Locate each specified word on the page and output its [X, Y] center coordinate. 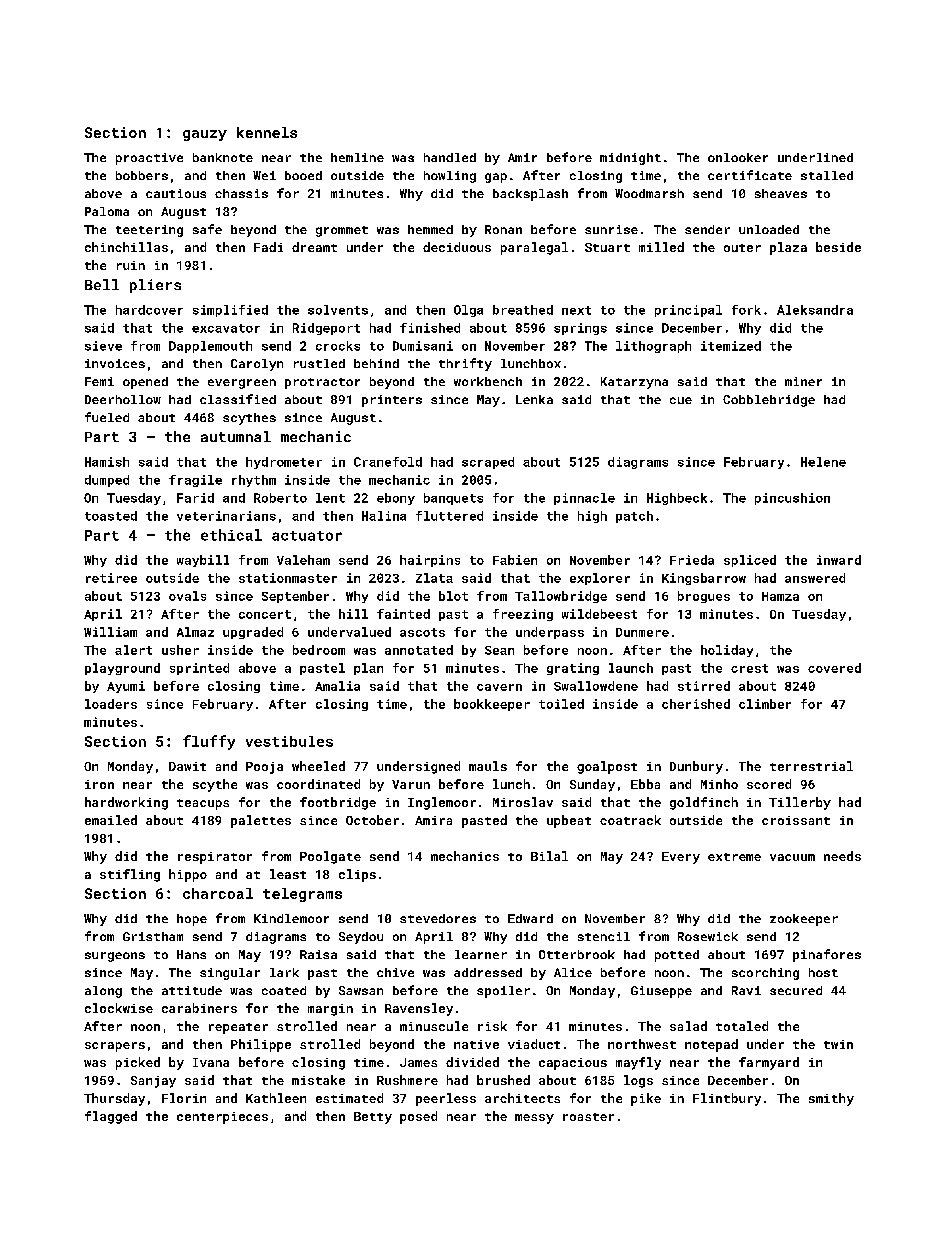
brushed [503, 1080]
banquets [453, 499]
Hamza [780, 596]
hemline [357, 157]
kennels [267, 132]
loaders [111, 704]
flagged [111, 1117]
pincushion [792, 499]
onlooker [738, 157]
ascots [422, 632]
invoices [115, 363]
